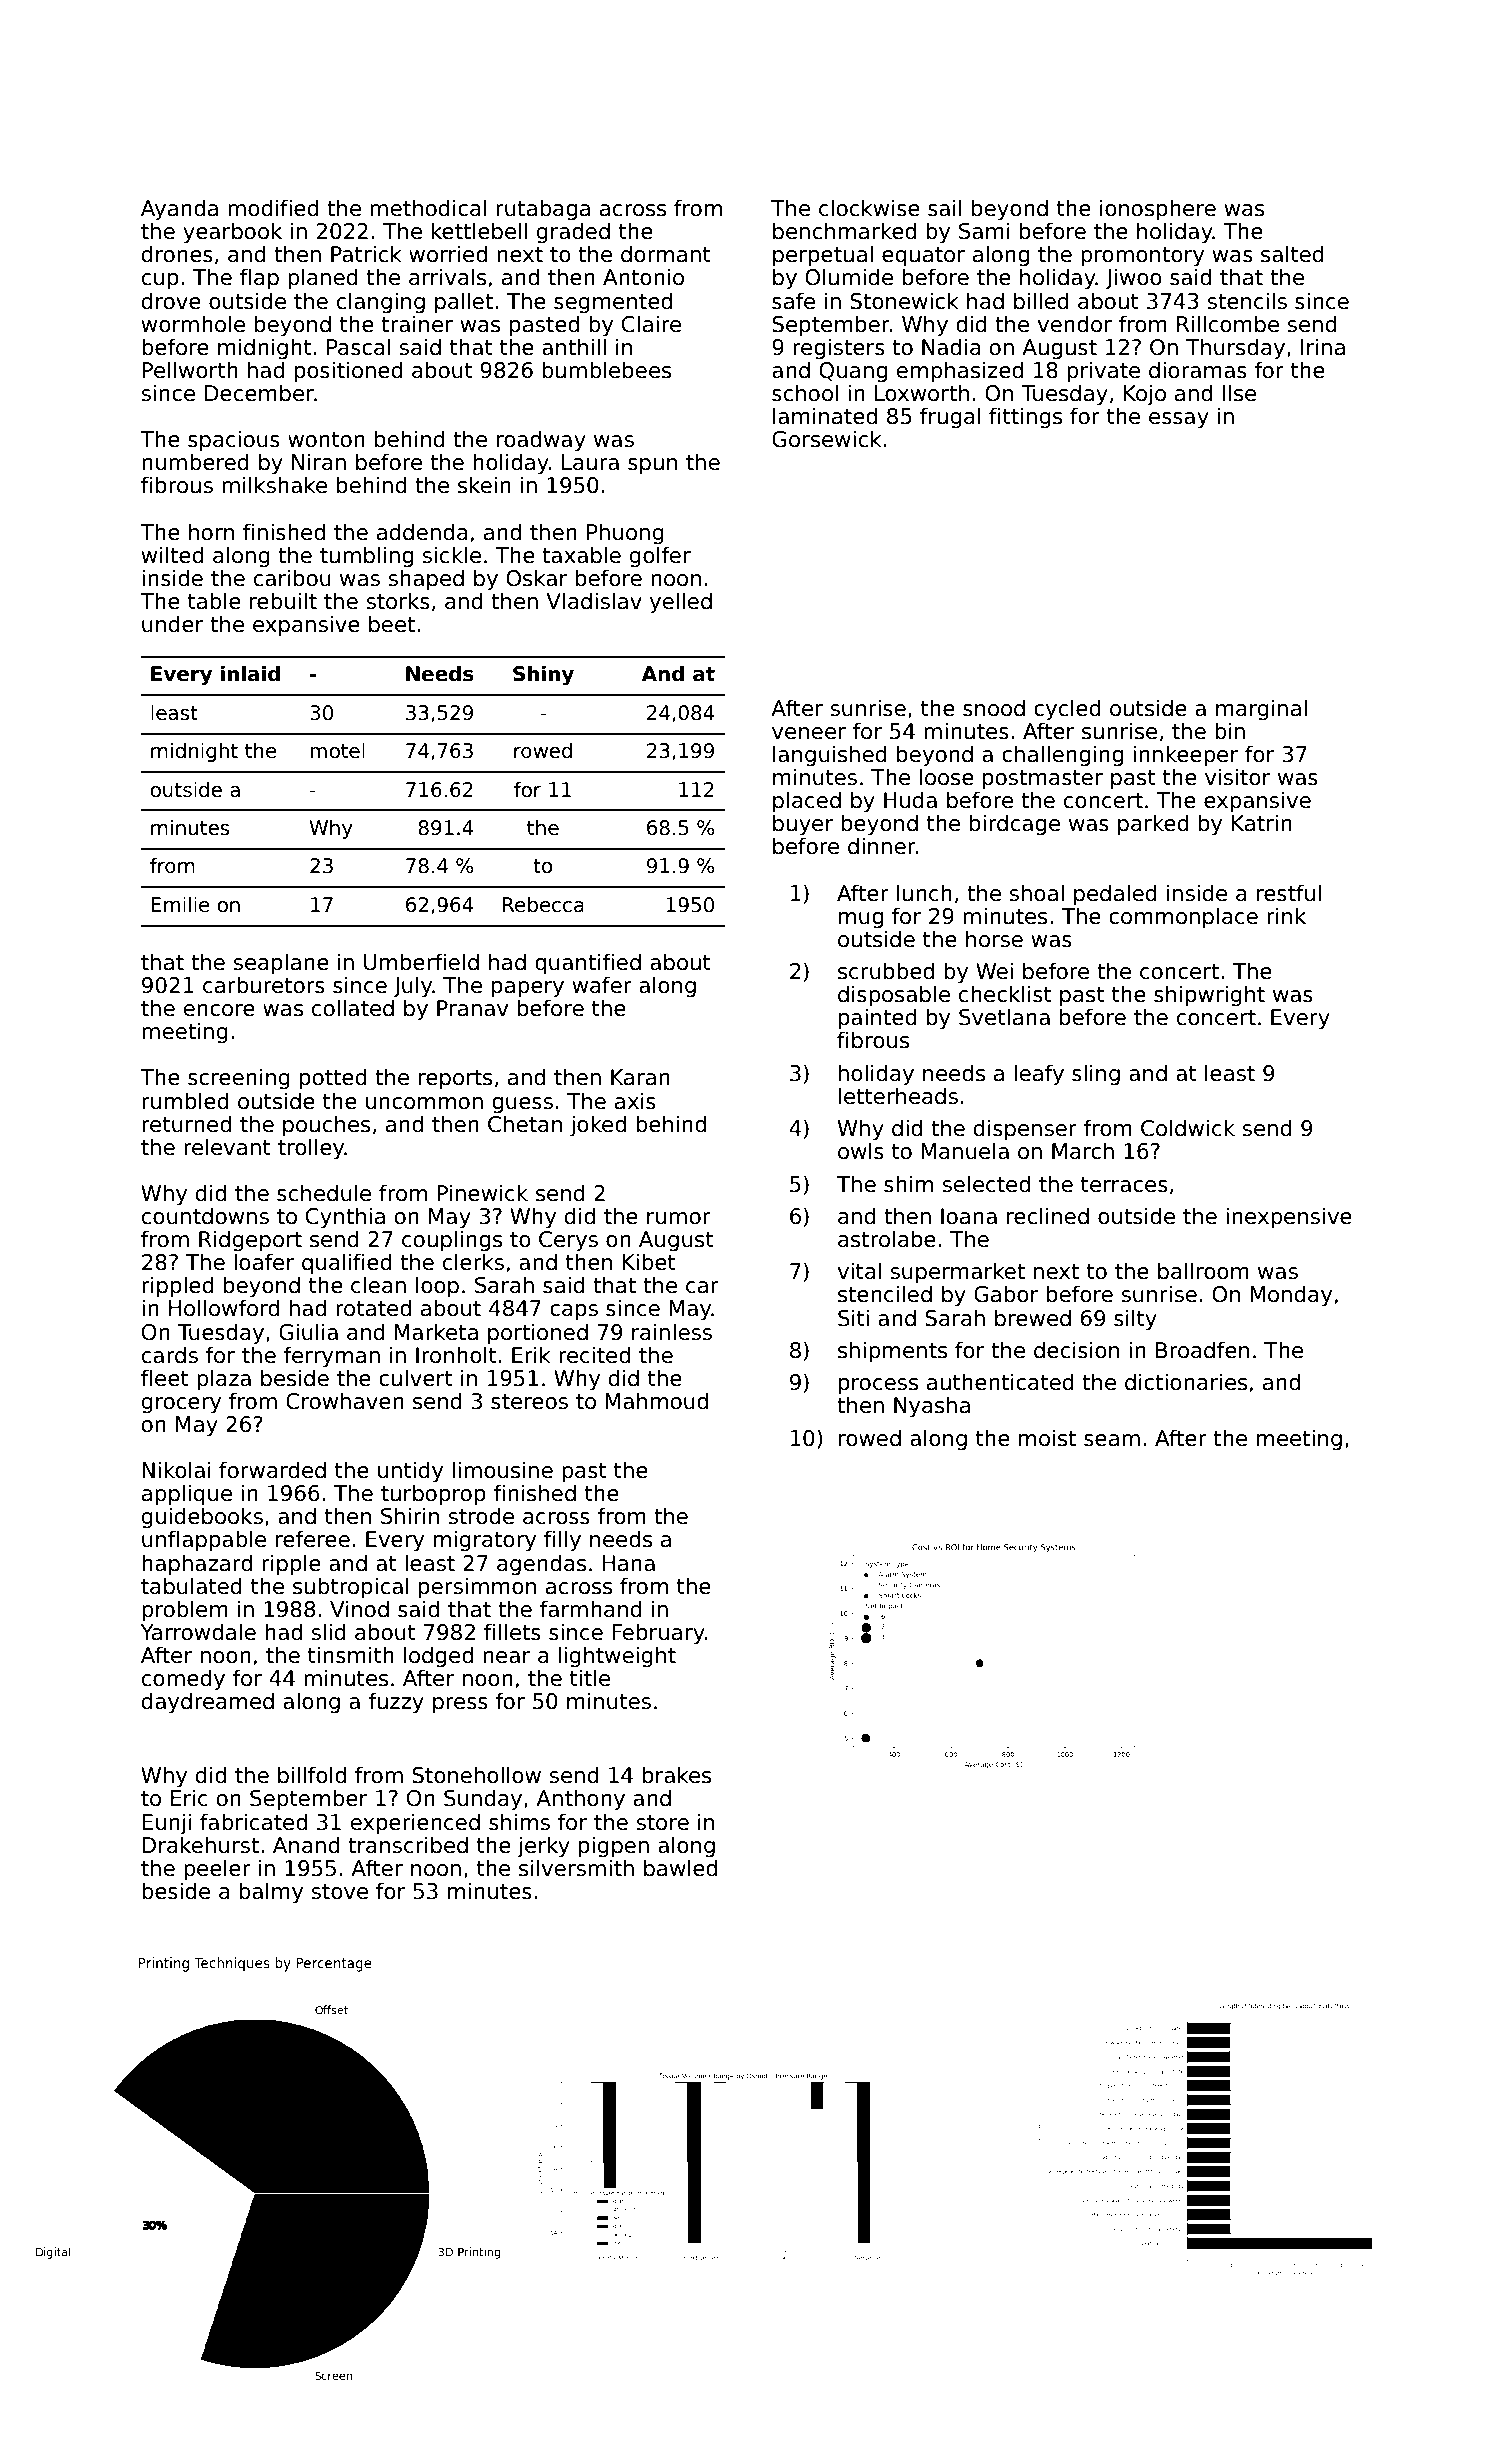 The image size is (1496, 2464). Describe the element at coordinates (428, 208) in the image. I see `methodical` at that location.
